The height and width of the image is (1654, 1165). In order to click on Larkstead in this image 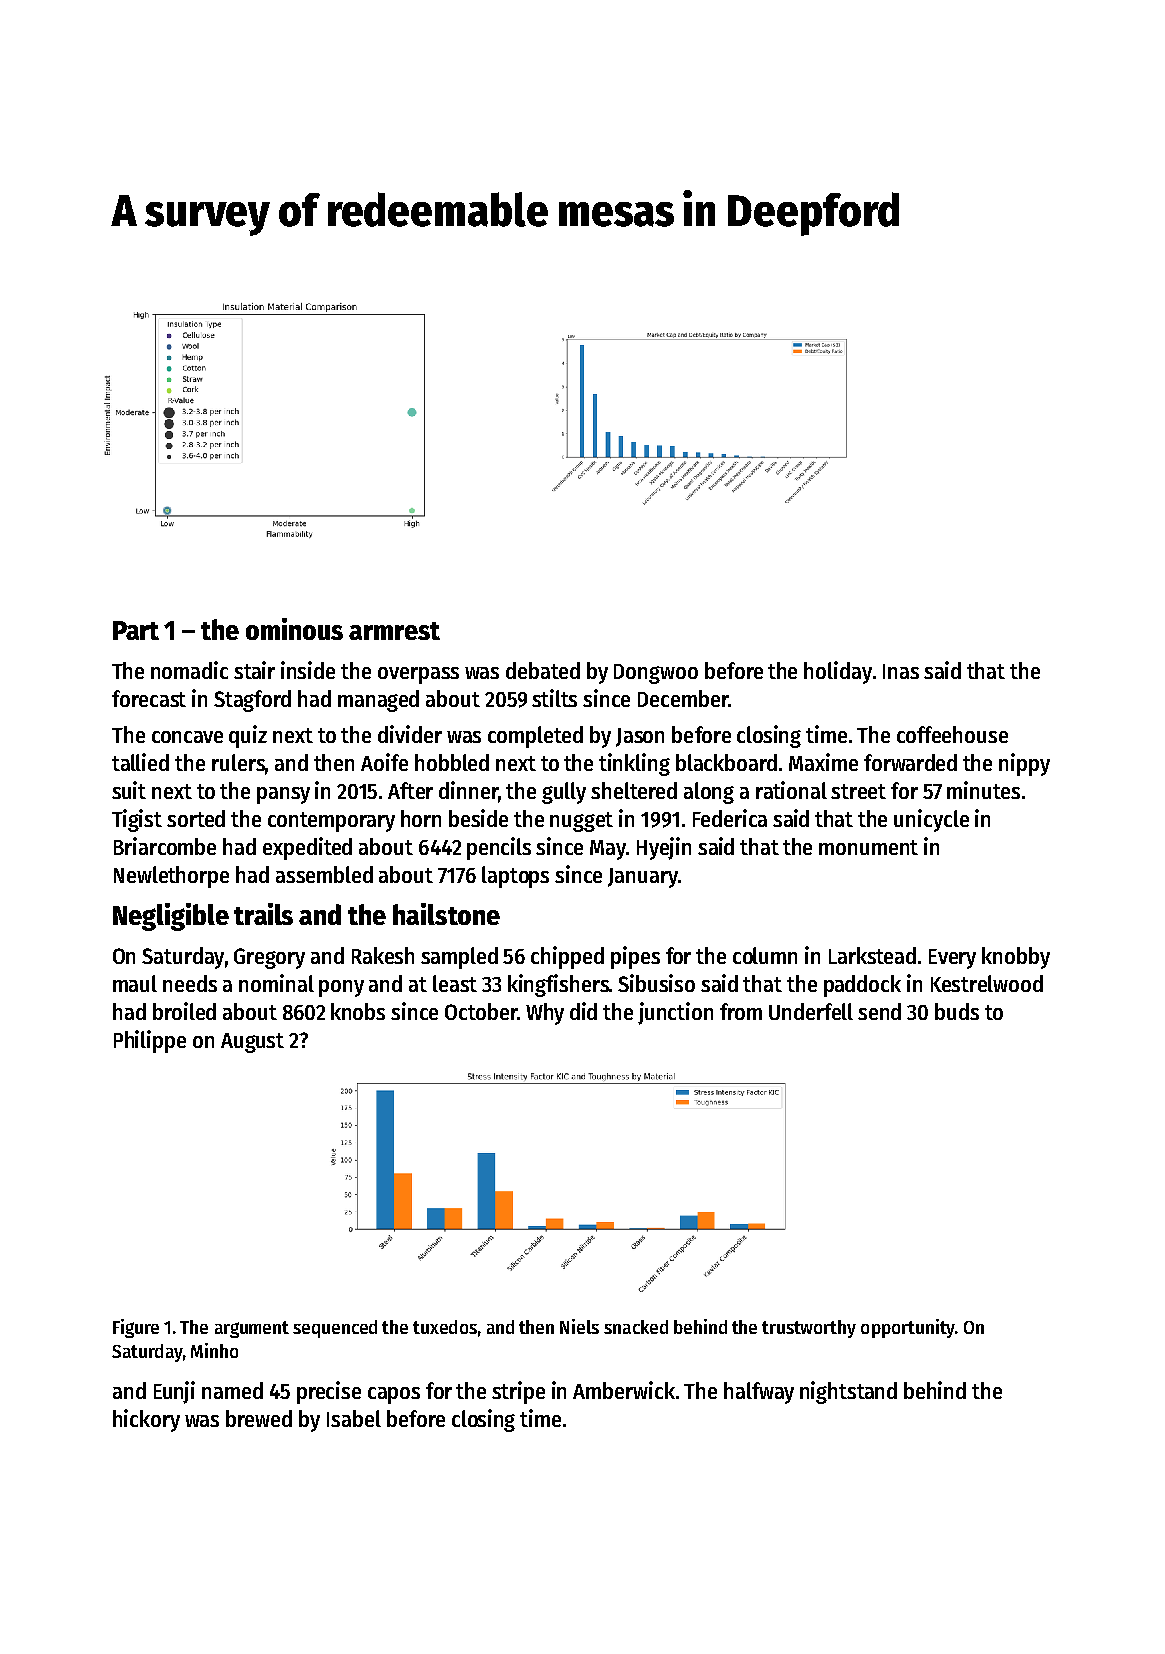, I will do `click(872, 955)`.
